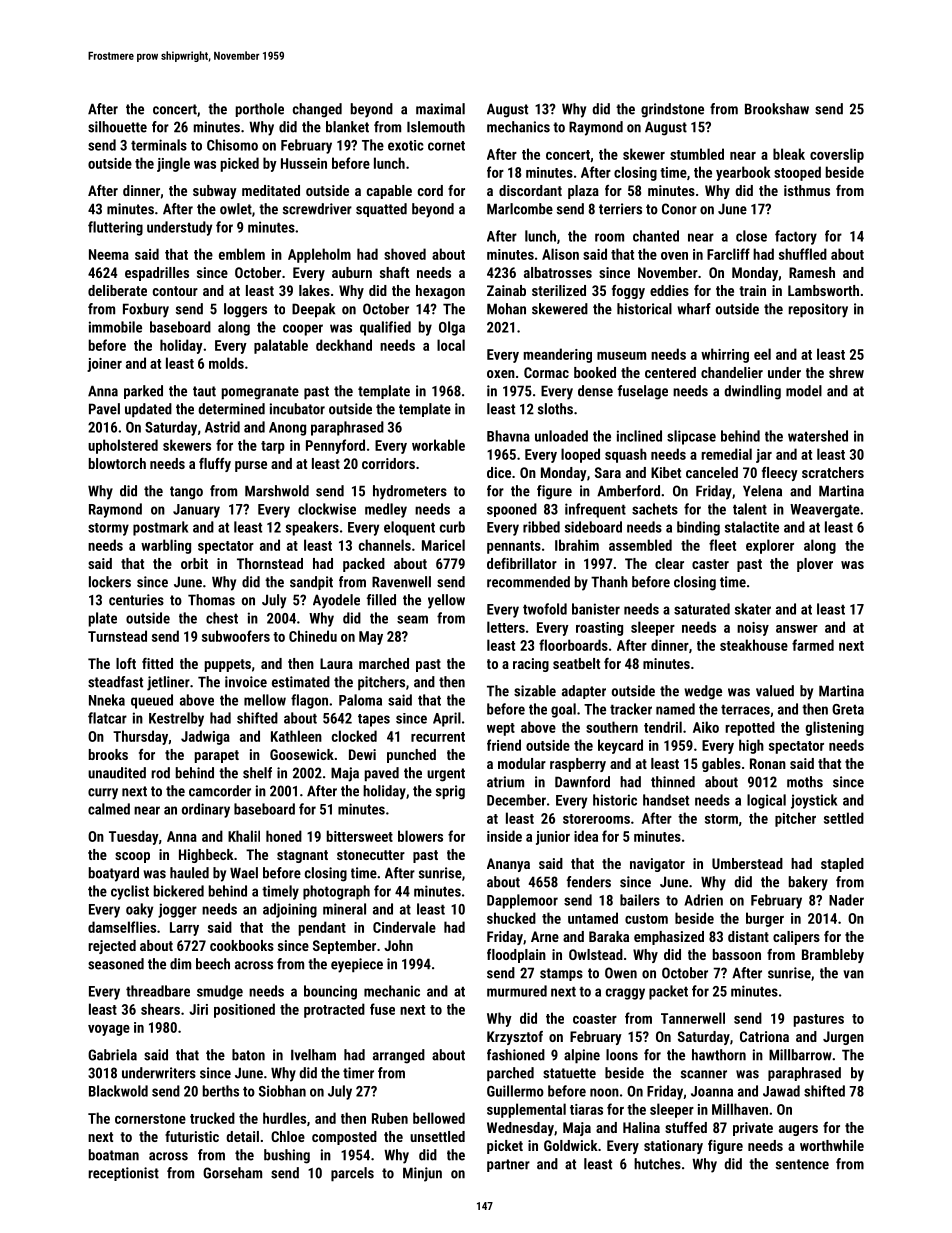 The width and height of the screenshot is (952, 1233). Describe the element at coordinates (236, 636) in the screenshot. I see `subwoofers` at that location.
